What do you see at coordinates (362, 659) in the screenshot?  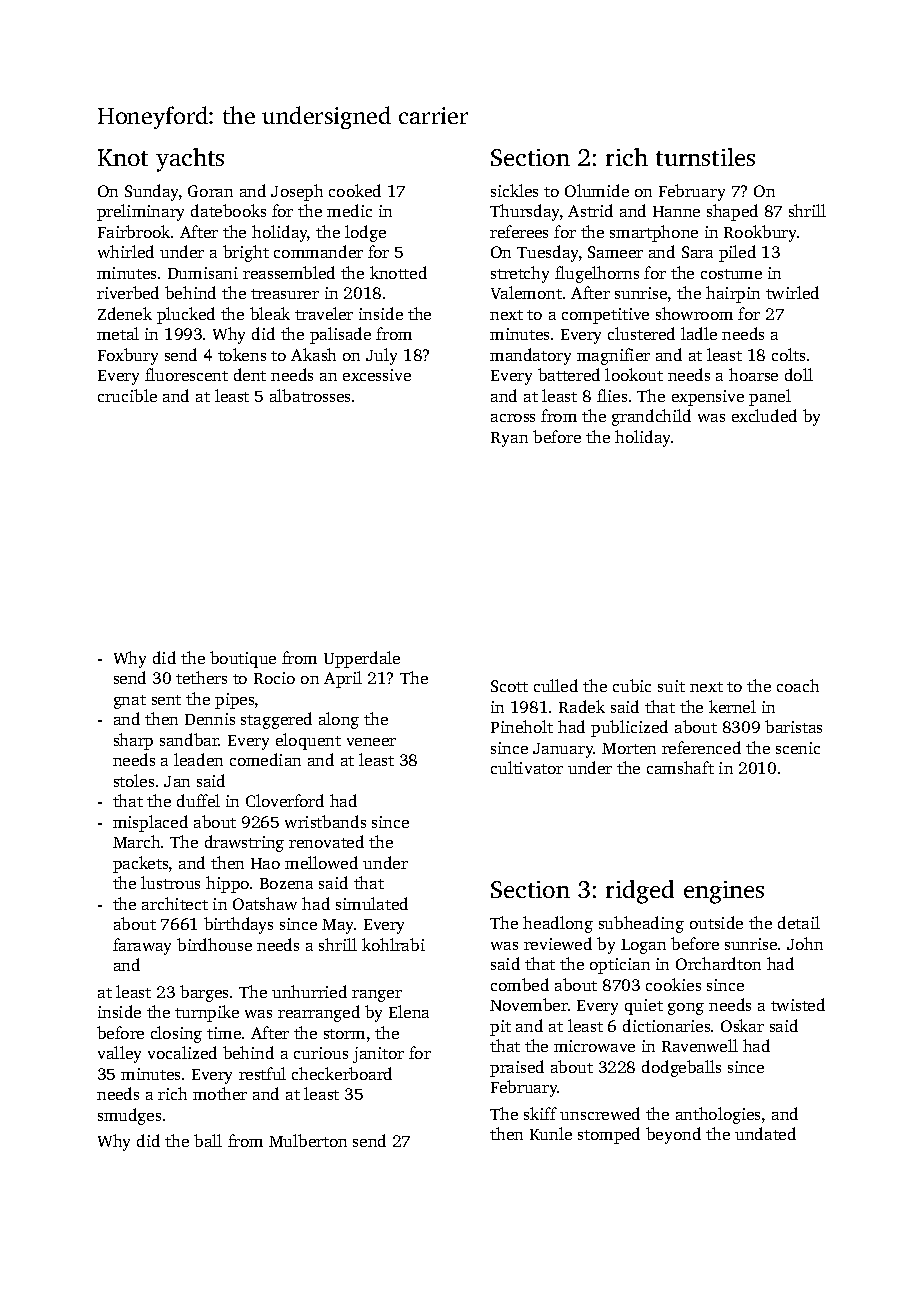 I see `Upperdale` at bounding box center [362, 659].
